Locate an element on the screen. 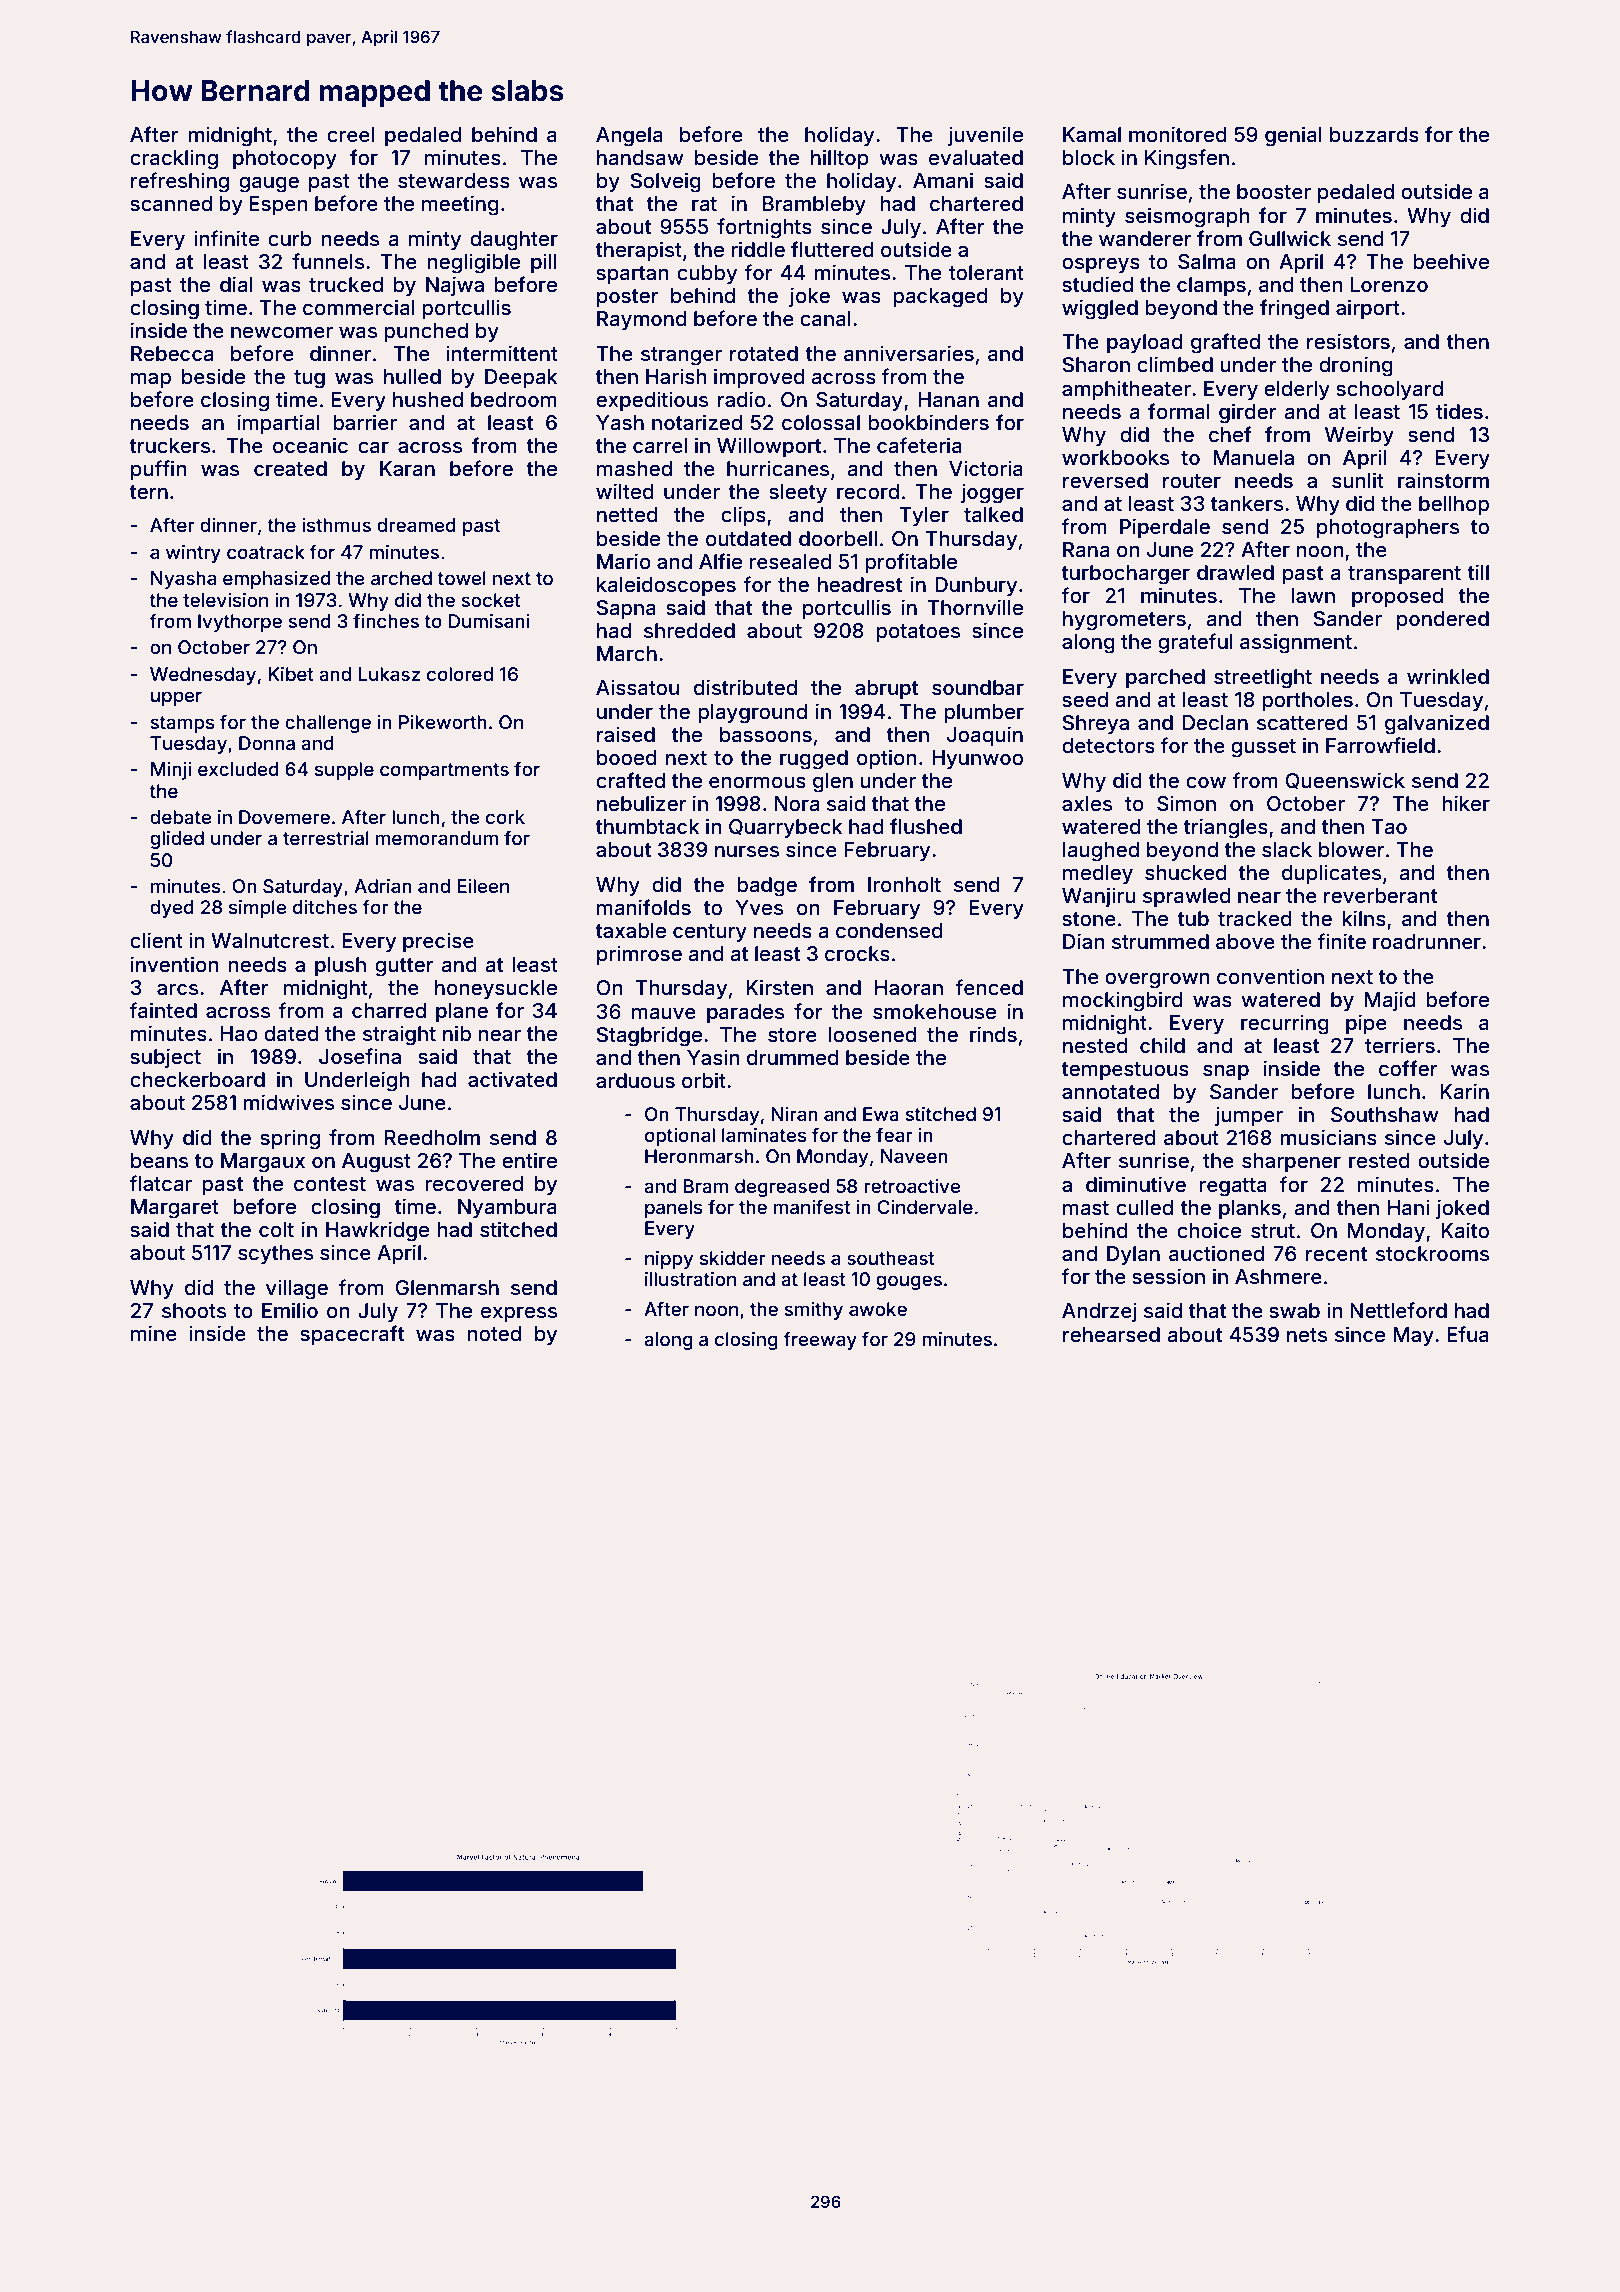 The image size is (1620, 2292). Kaito is located at coordinates (1465, 1230).
